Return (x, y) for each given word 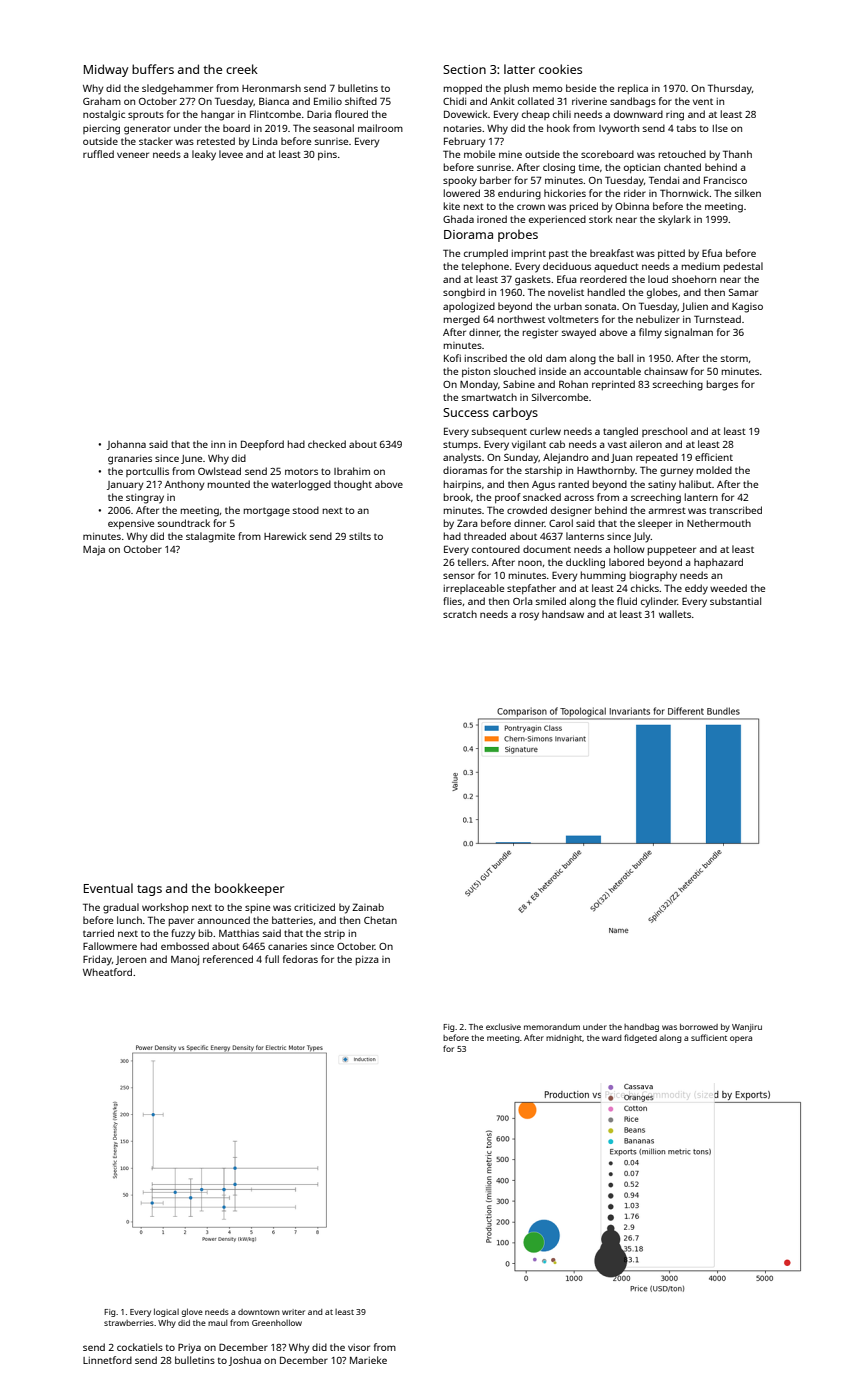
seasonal (333, 128)
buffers (153, 69)
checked (327, 444)
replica (633, 89)
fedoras (300, 959)
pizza (367, 960)
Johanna (126, 445)
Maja (94, 551)
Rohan (573, 384)
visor (359, 1347)
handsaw (563, 614)
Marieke (368, 1360)
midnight (564, 1039)
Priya (189, 1348)
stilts (360, 536)
